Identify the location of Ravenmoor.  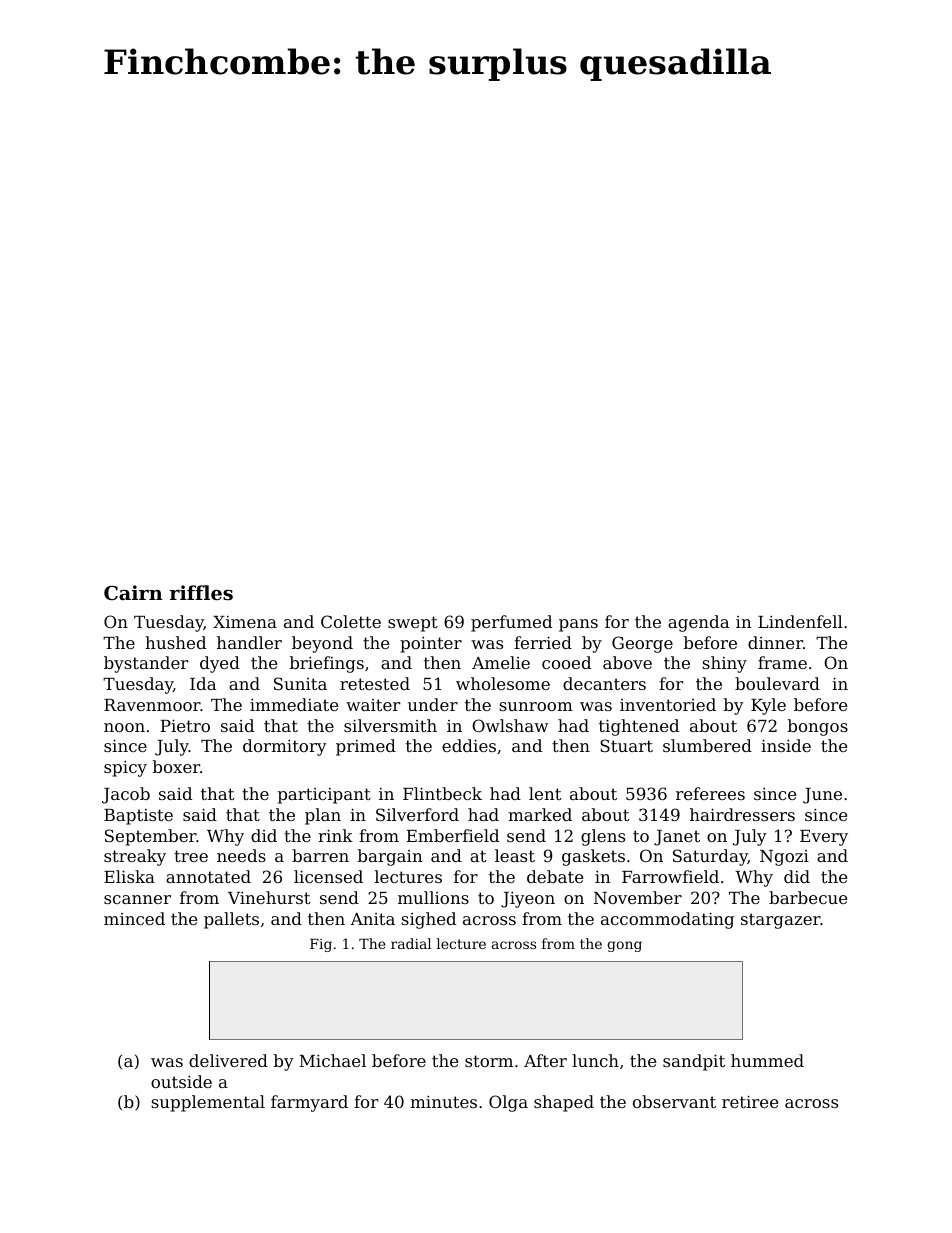
(152, 705).
